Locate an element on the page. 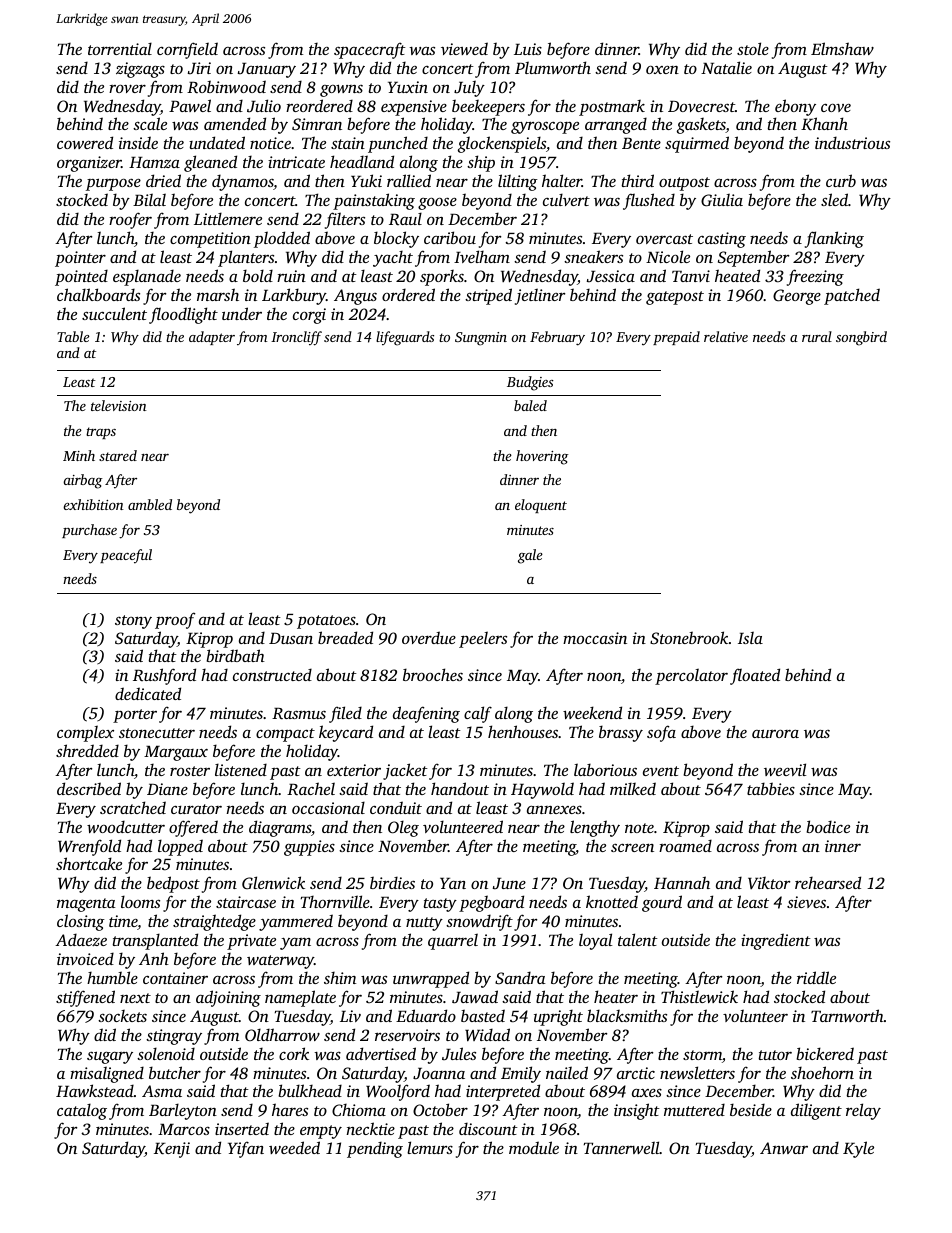 The width and height of the image is (952, 1233). February is located at coordinates (557, 338).
